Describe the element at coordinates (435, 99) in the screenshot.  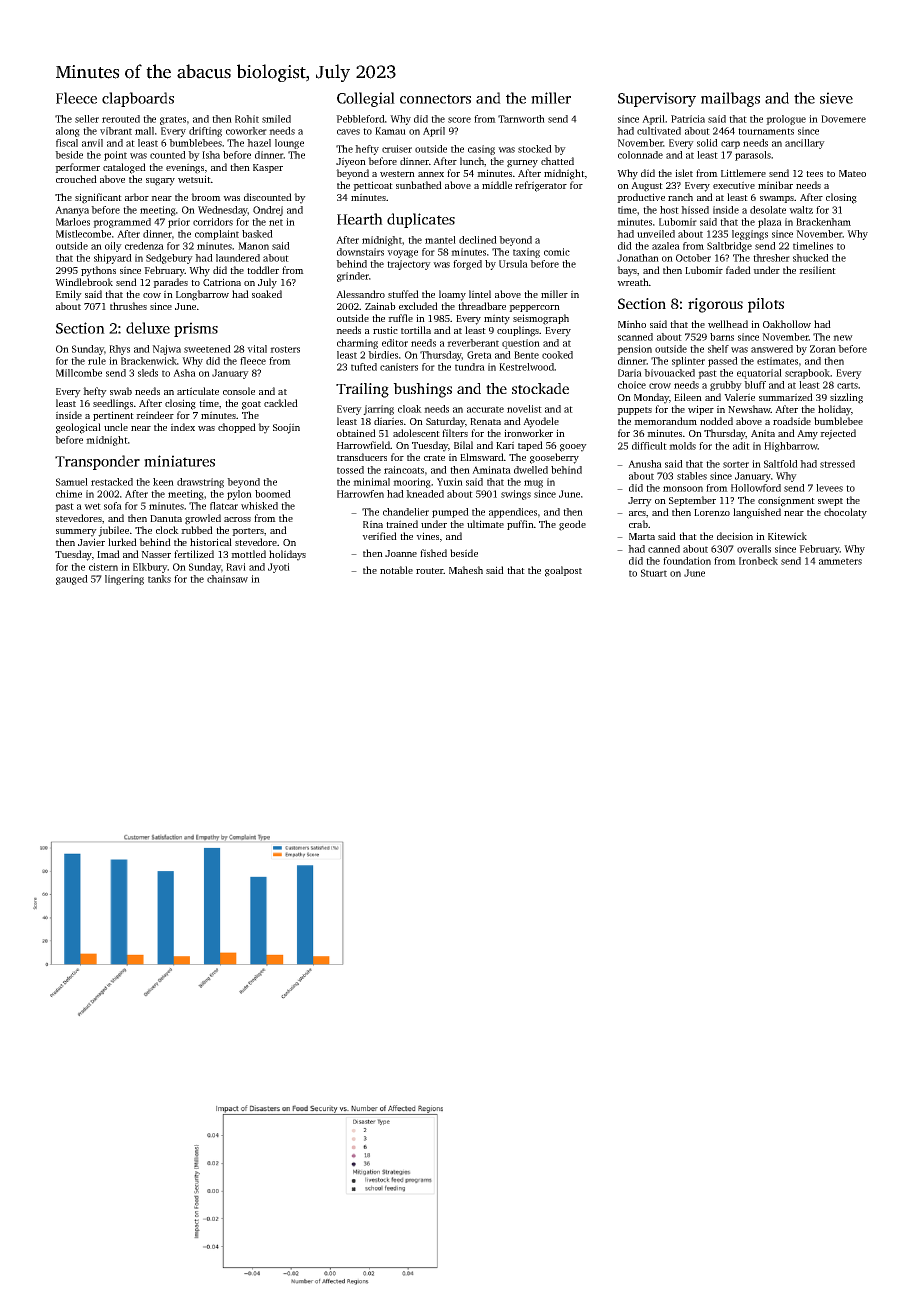
I see `connectors` at that location.
